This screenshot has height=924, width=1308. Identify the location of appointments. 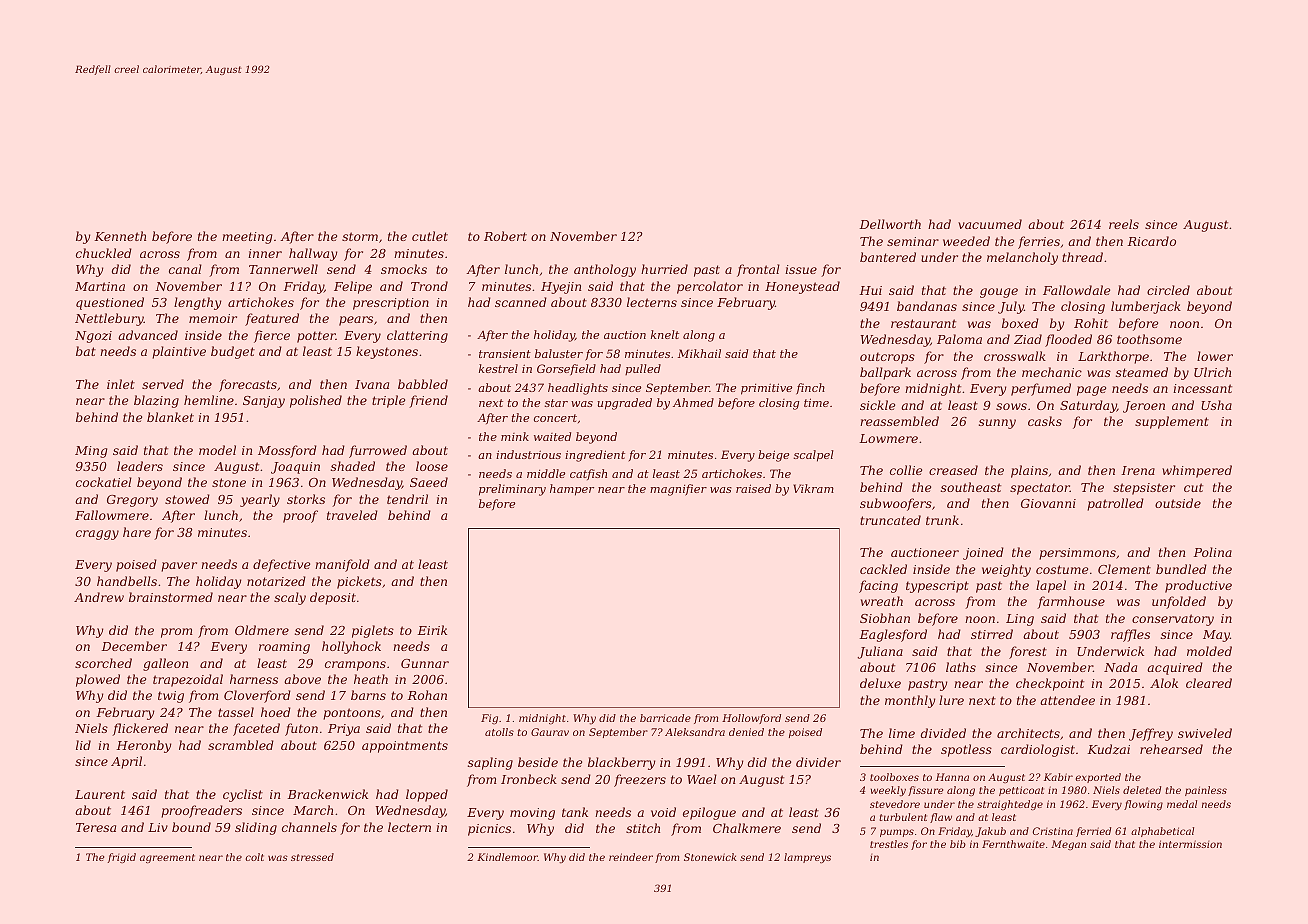
(405, 747).
